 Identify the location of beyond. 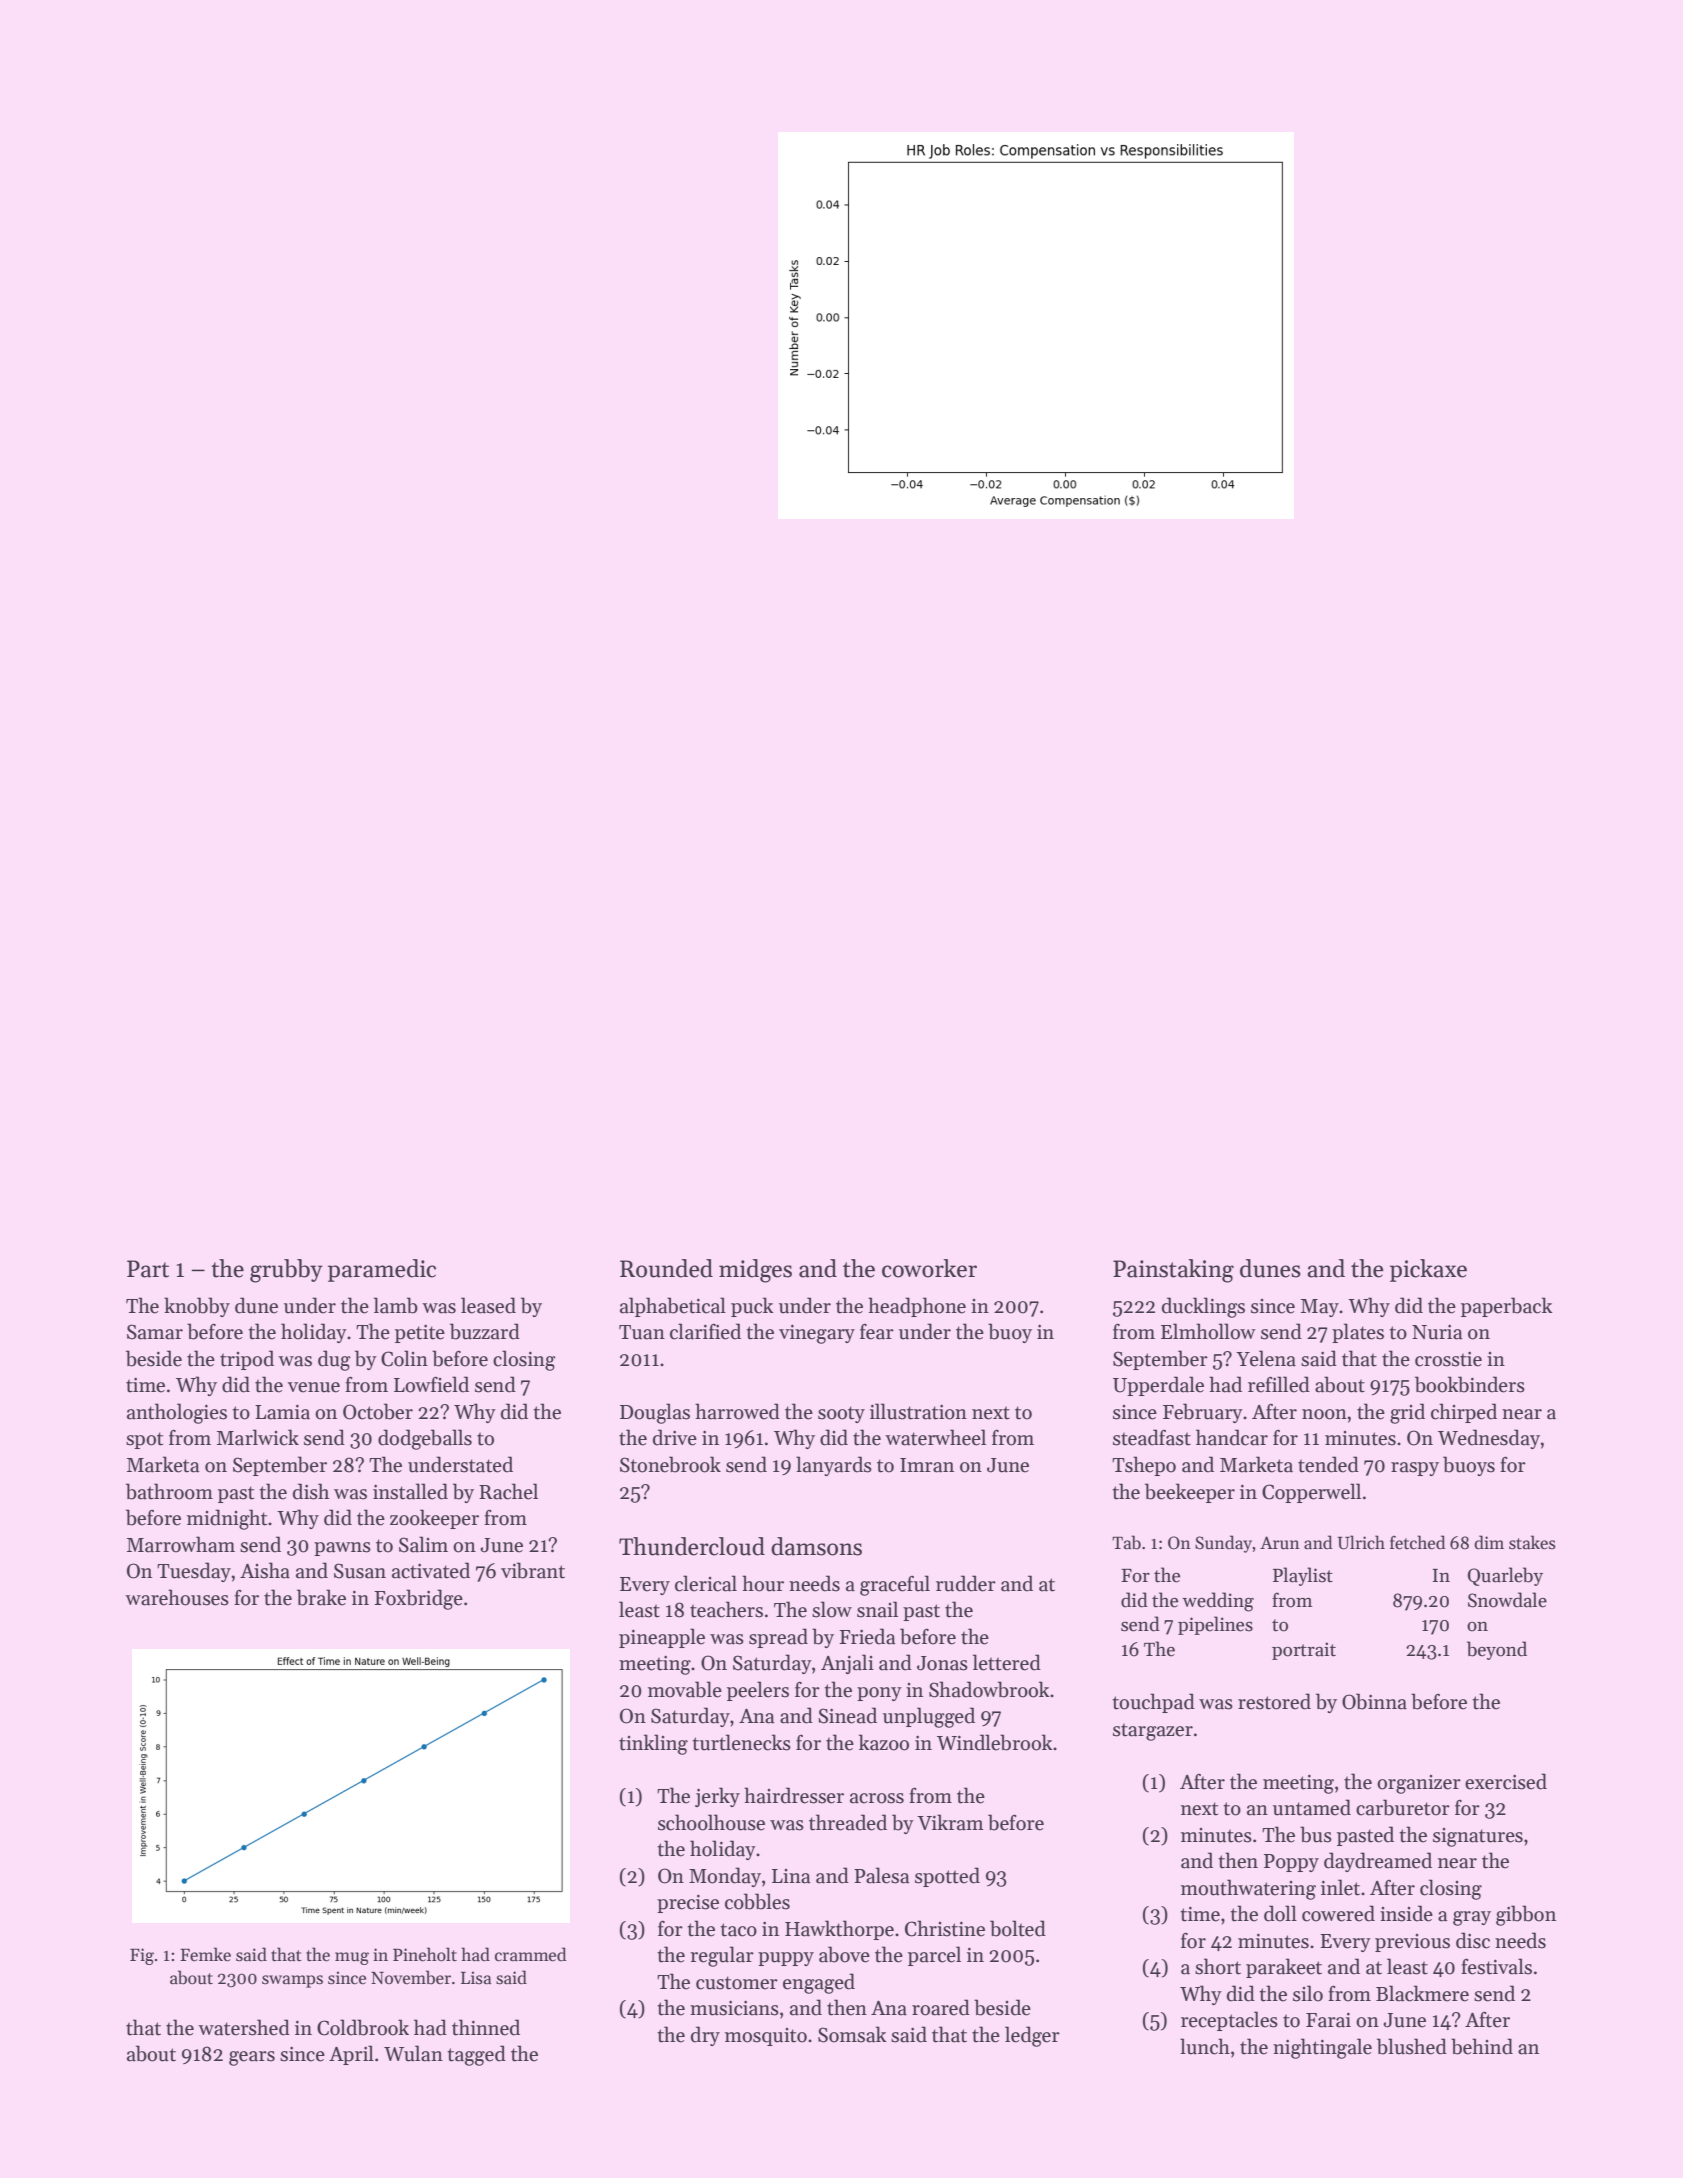
(1497, 1650).
